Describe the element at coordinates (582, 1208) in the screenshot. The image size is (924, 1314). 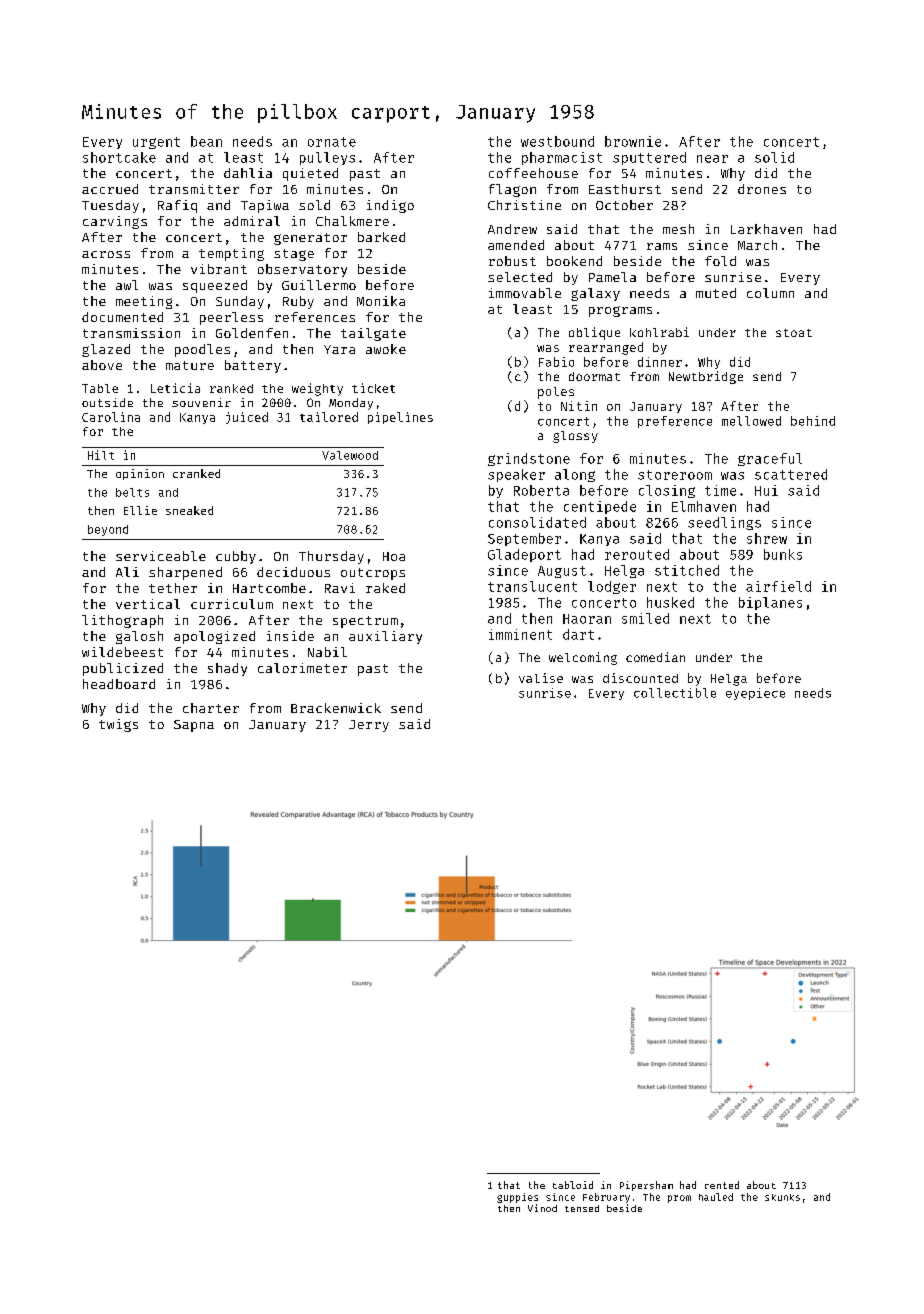
I see `tensed` at that location.
